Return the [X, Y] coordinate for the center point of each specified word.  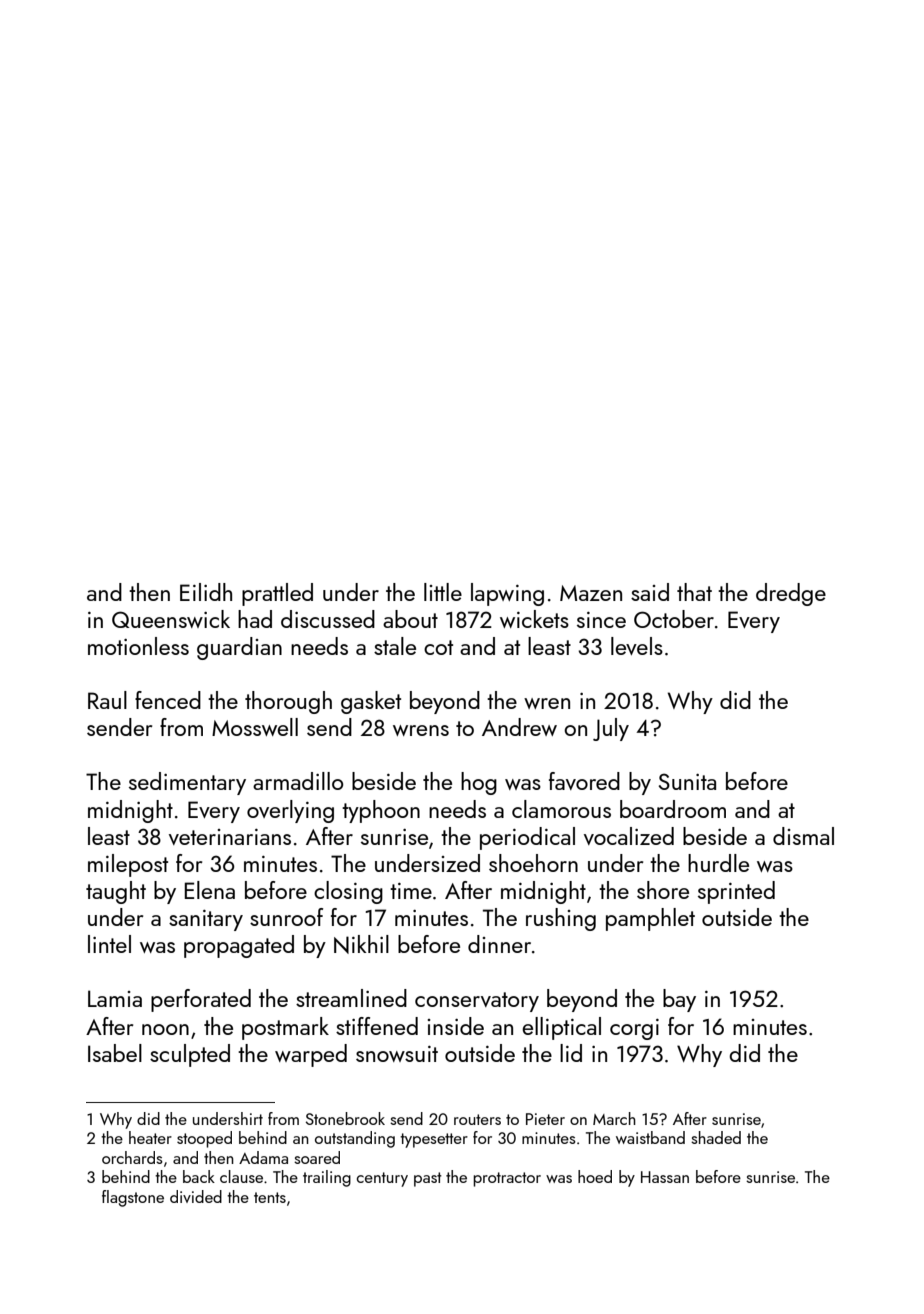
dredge [791, 594]
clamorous [561, 809]
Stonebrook [345, 1118]
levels [637, 646]
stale [395, 646]
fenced [168, 700]
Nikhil [361, 944]
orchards [132, 1157]
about [410, 619]
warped [311, 1055]
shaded [716, 1137]
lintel [109, 944]
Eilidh [206, 592]
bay [679, 1000]
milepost [128, 865]
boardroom [673, 809]
